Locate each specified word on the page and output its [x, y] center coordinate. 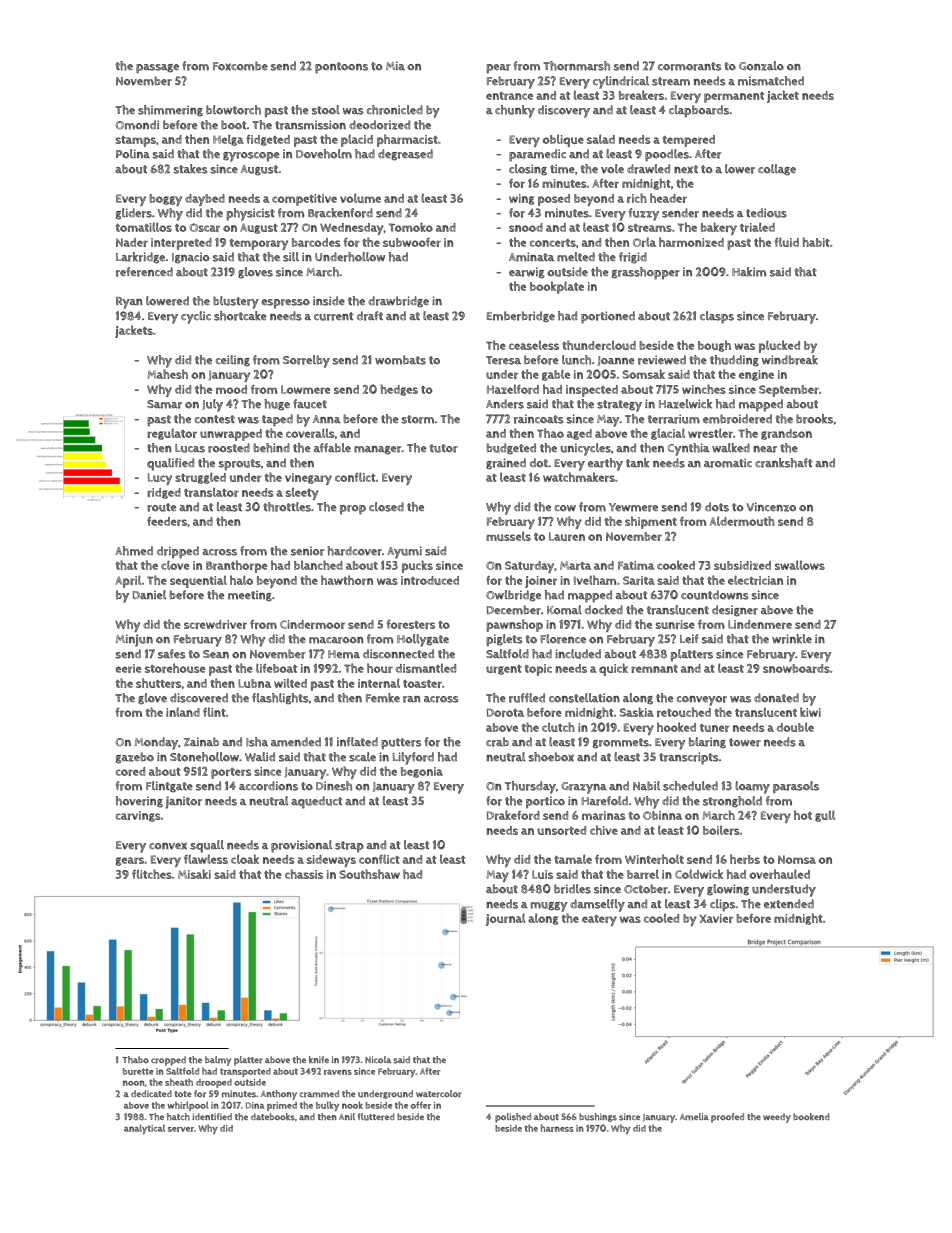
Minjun [134, 640]
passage [157, 69]
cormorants [689, 66]
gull [825, 816]
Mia [395, 65]
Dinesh [334, 786]
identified [212, 1116]
